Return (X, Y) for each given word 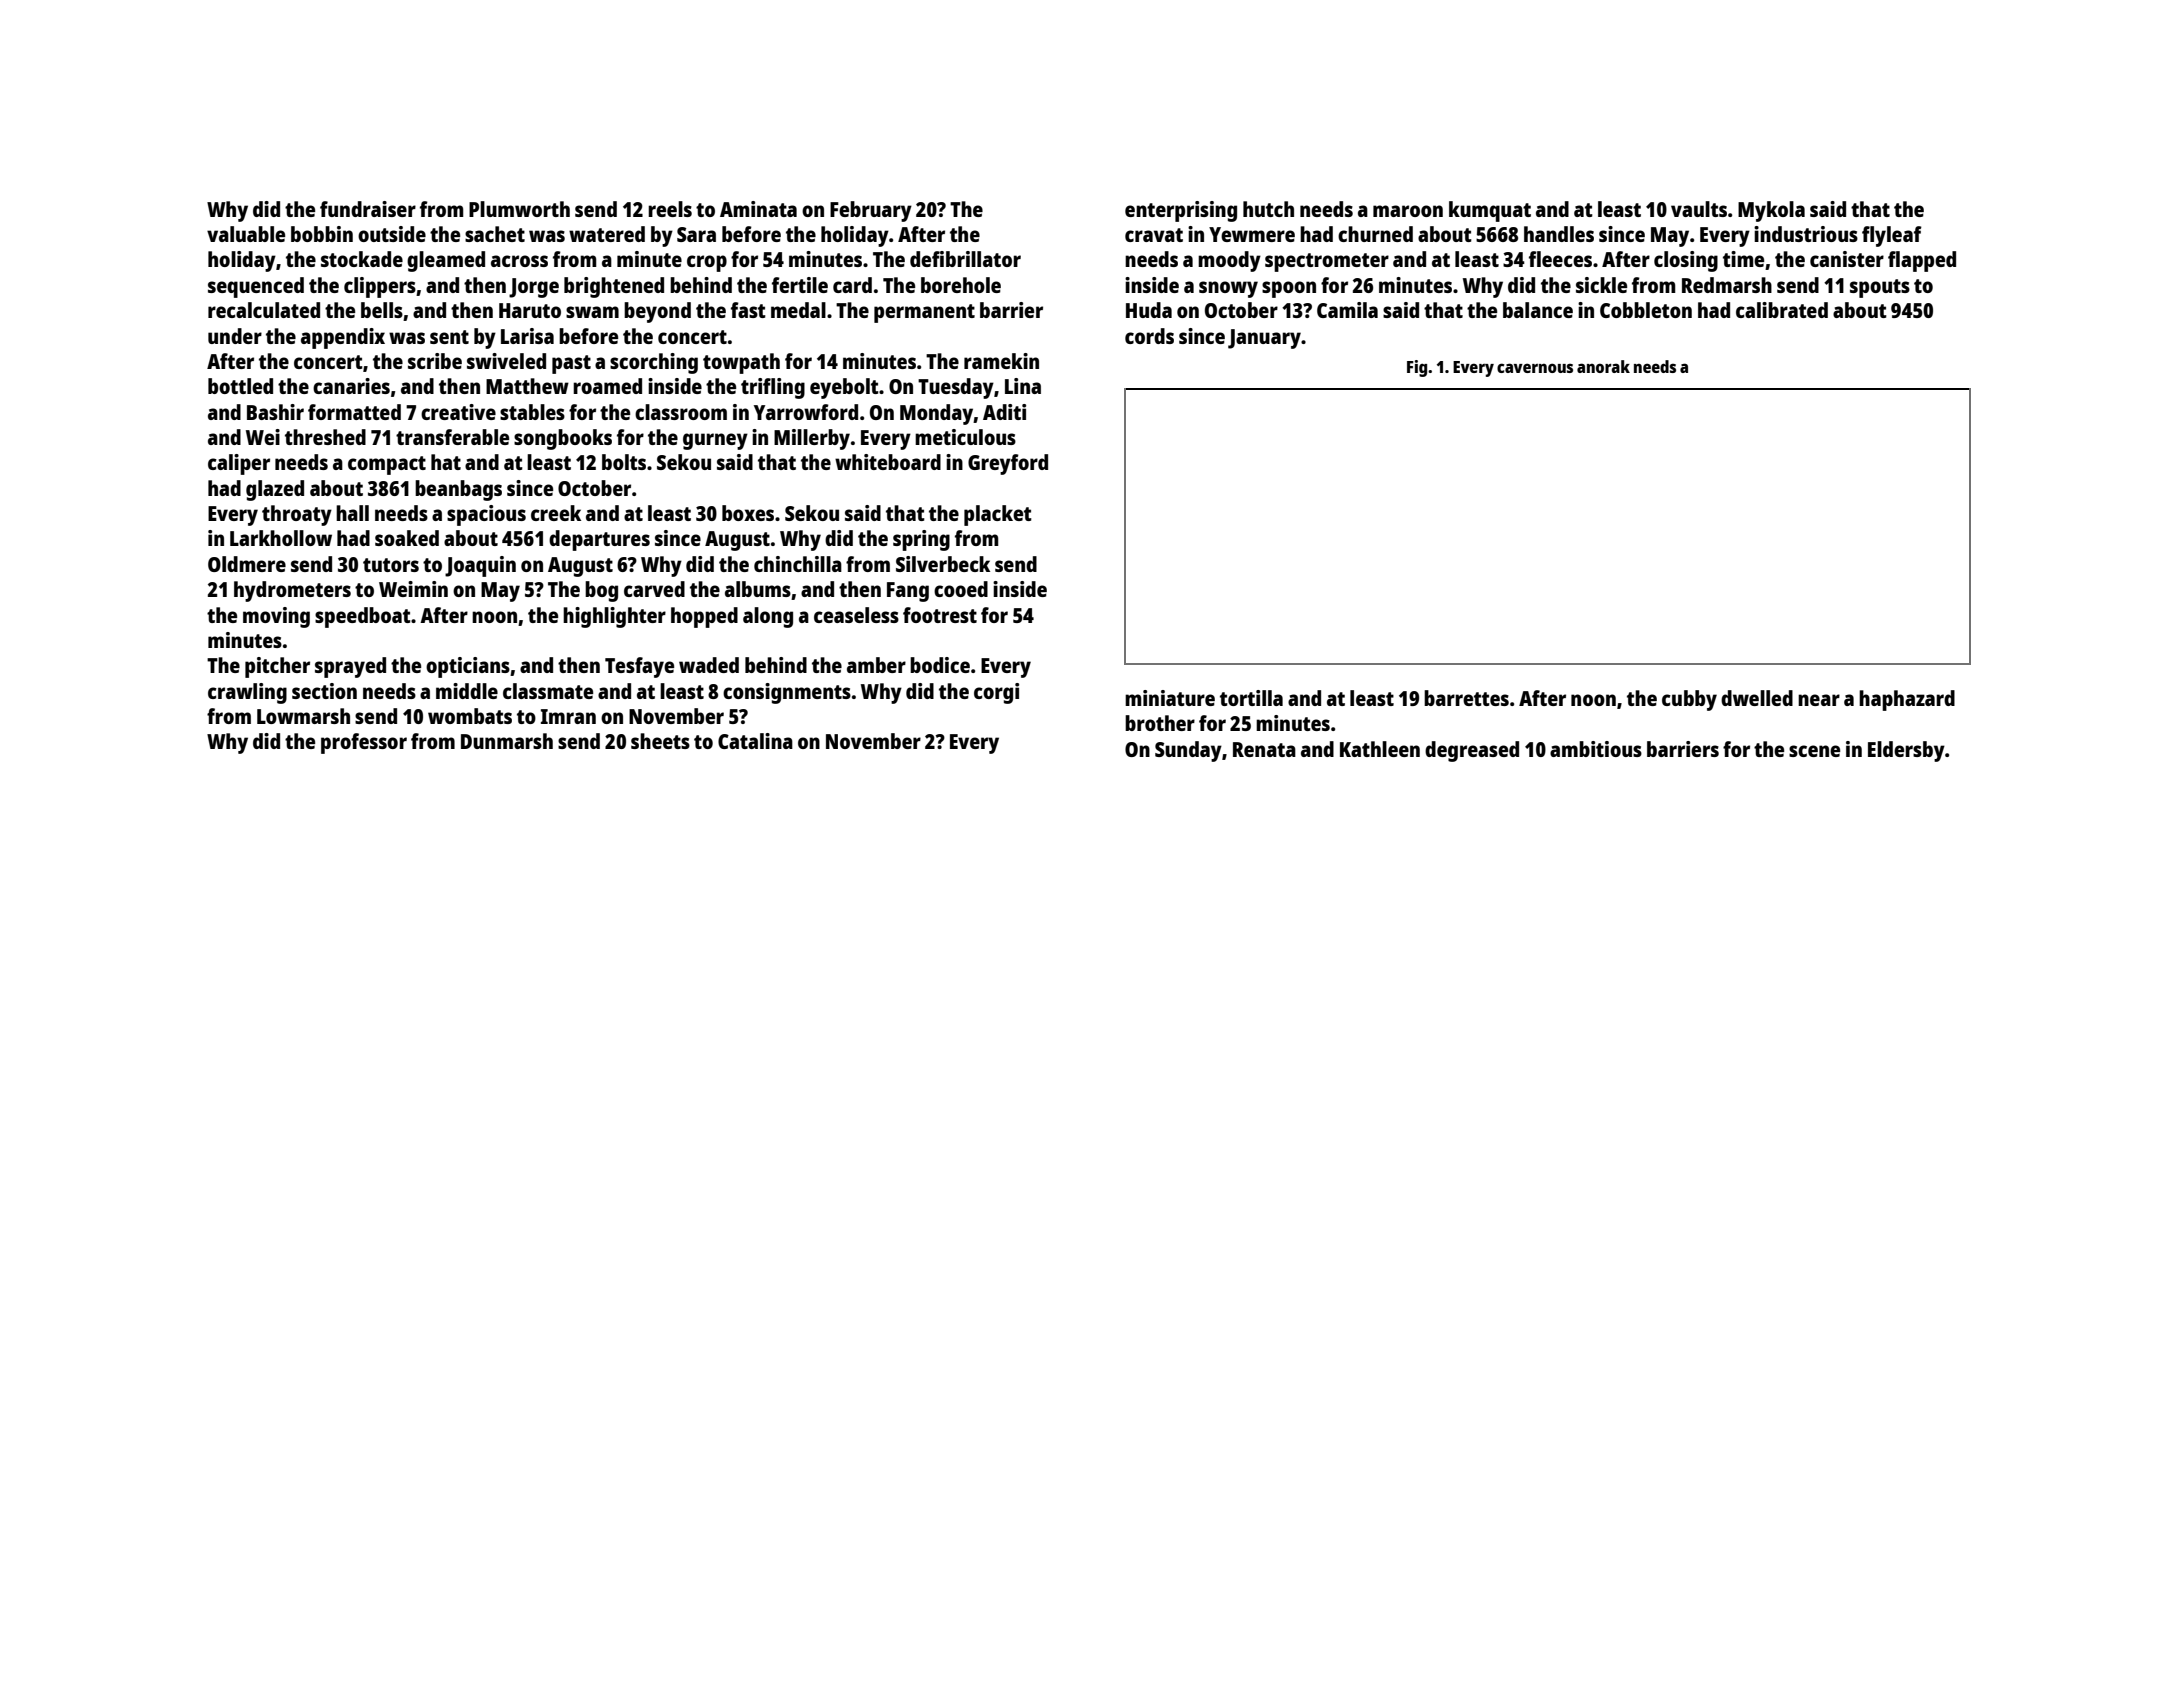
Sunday (1188, 751)
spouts (1880, 288)
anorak (1603, 366)
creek (556, 513)
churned (1375, 234)
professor (364, 743)
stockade (362, 259)
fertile (800, 285)
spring (921, 540)
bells (382, 310)
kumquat (1490, 211)
